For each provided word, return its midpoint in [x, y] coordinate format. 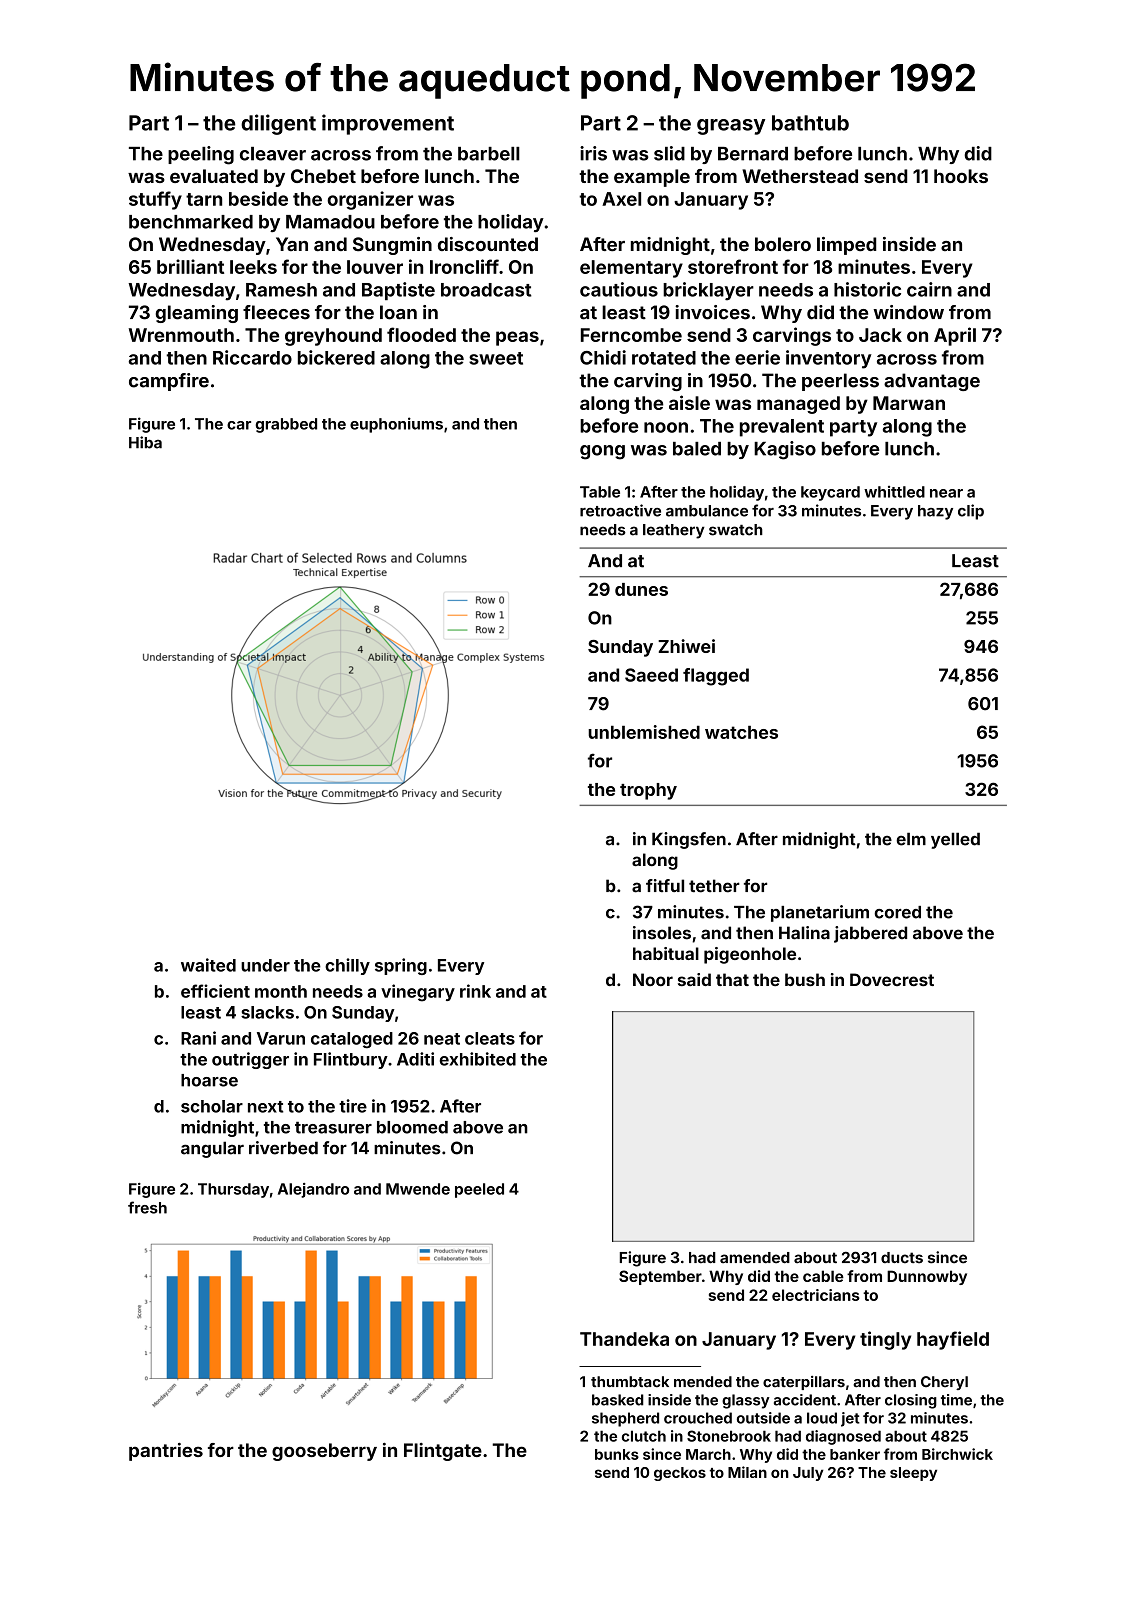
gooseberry [324, 1452]
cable [823, 1276]
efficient [215, 991]
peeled [479, 1190]
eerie [757, 357]
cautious [619, 289]
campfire [169, 382]
